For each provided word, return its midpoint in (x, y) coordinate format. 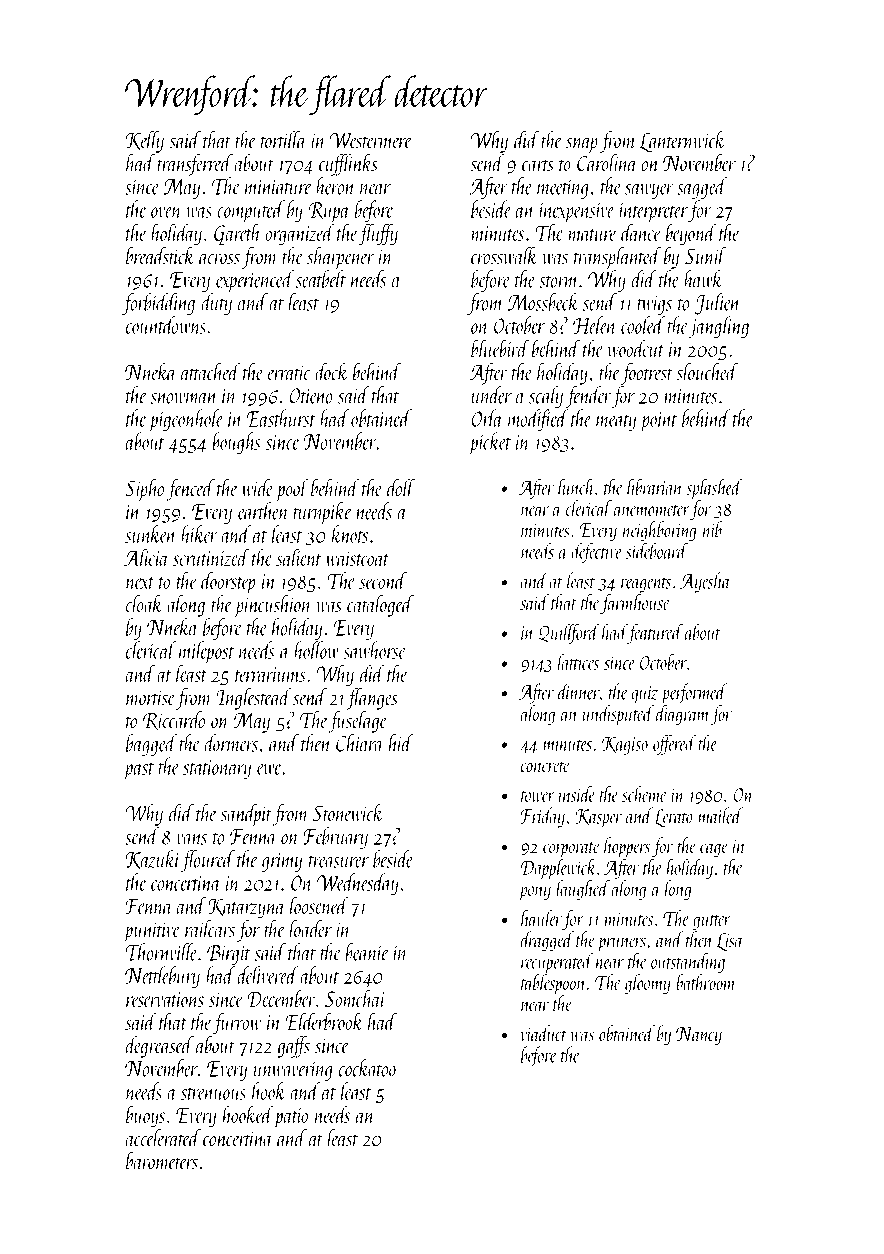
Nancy (699, 1036)
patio (291, 1118)
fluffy (378, 234)
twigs (654, 305)
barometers (162, 1161)
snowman (184, 398)
